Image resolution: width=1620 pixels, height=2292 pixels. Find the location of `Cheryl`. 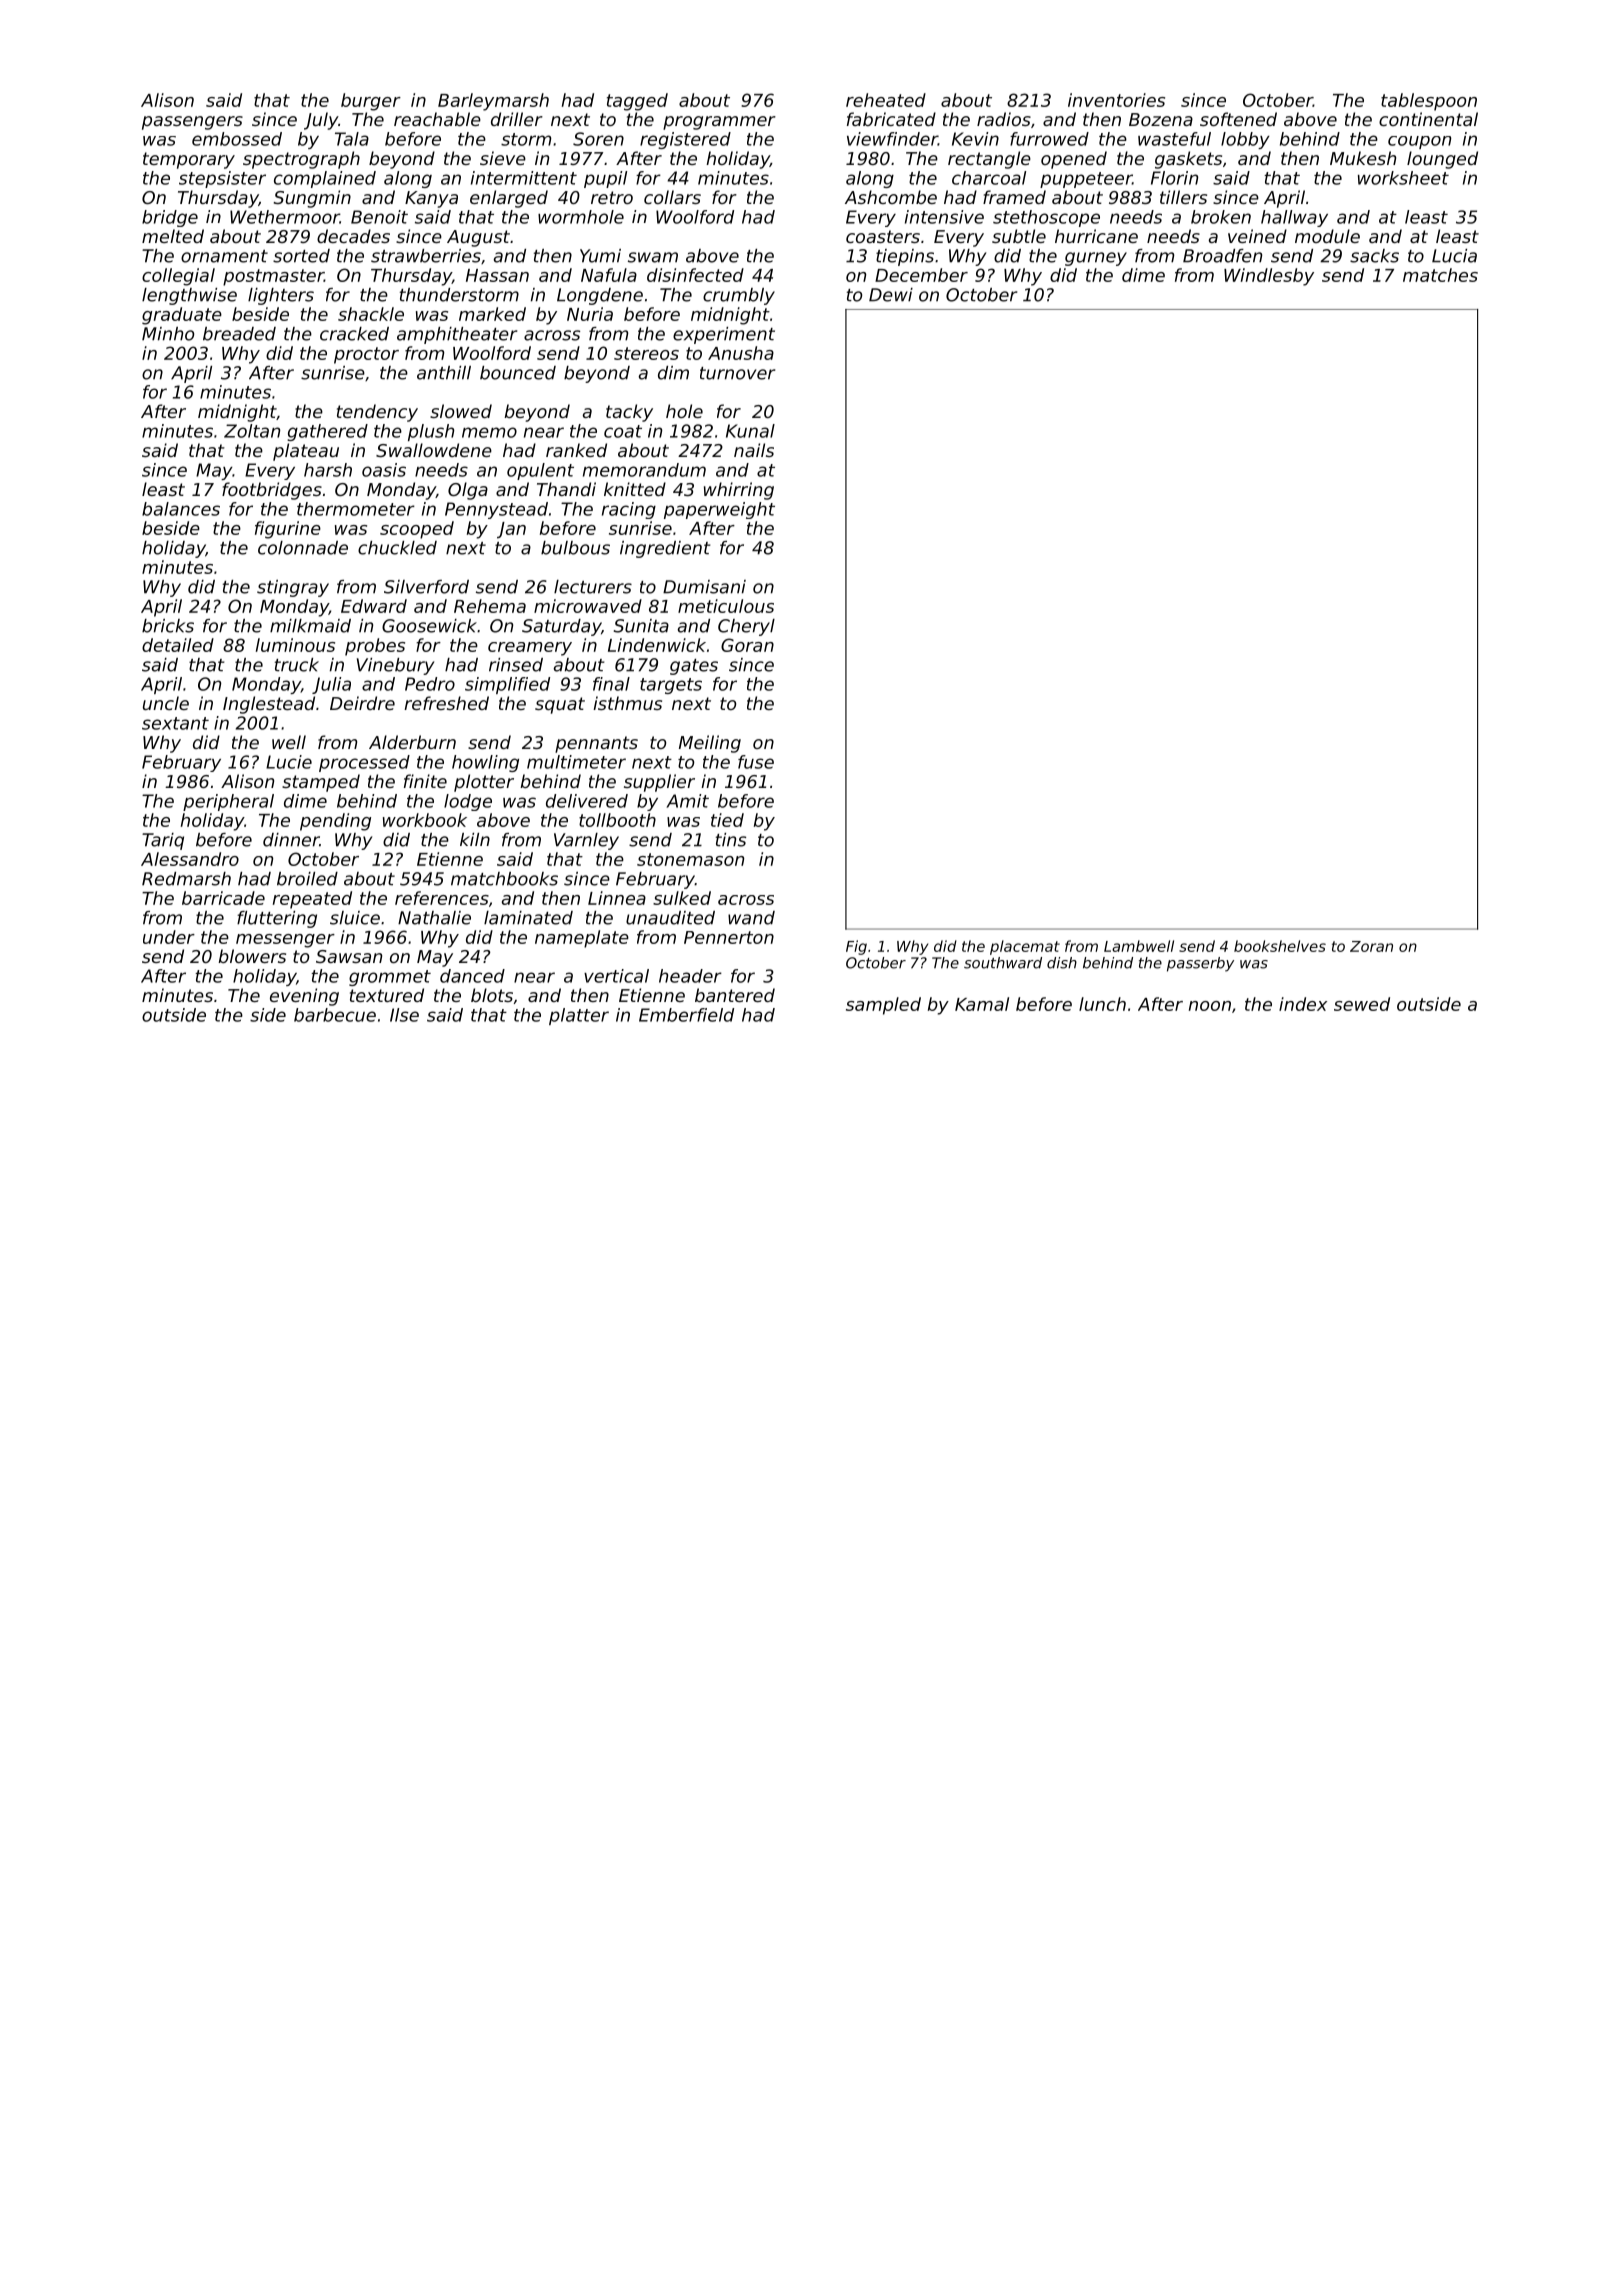

Cheryl is located at coordinates (746, 627).
